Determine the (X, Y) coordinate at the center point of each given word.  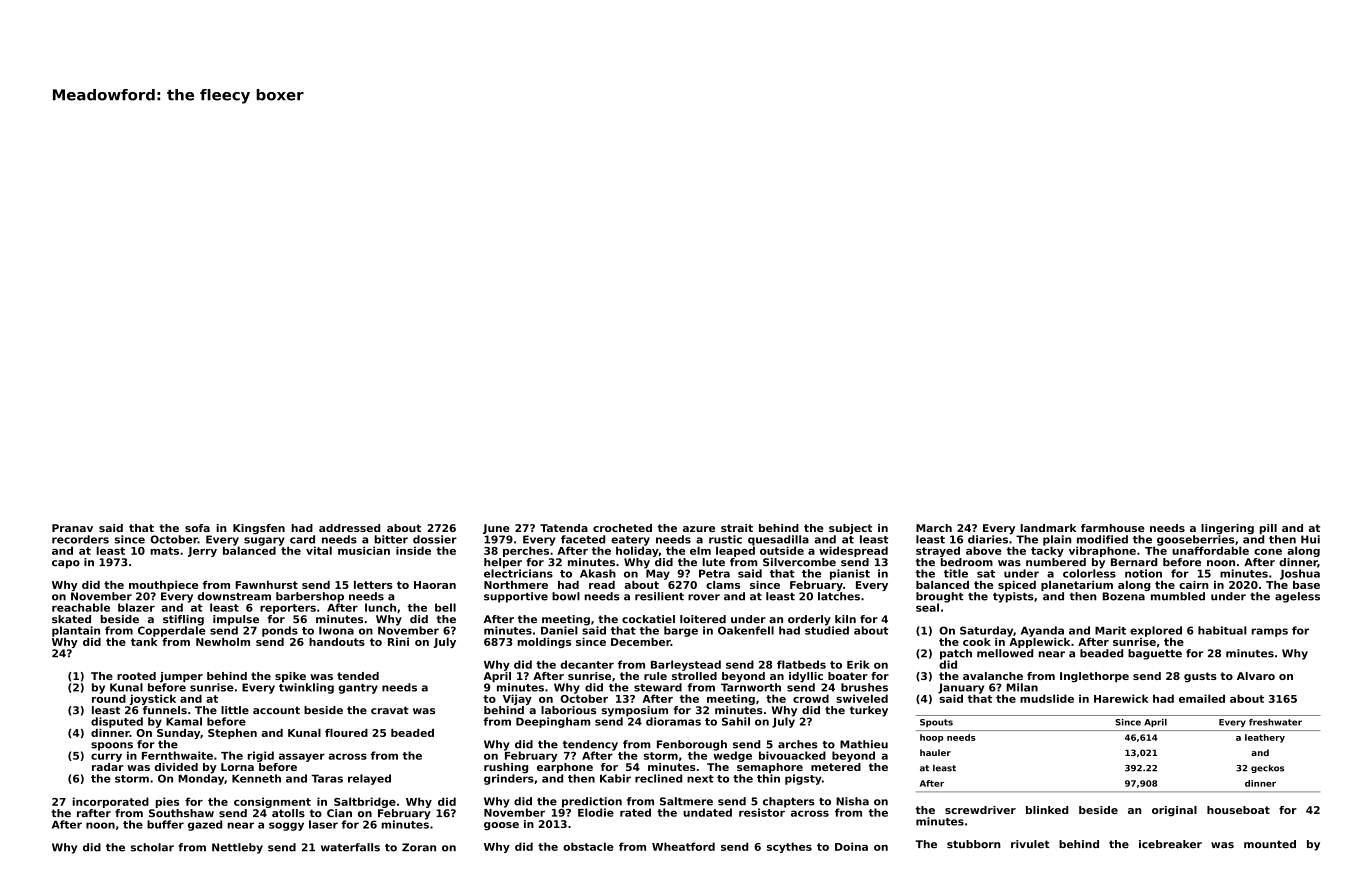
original (1174, 811)
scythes (789, 847)
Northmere (516, 585)
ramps (1270, 632)
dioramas (673, 721)
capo (66, 564)
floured (346, 733)
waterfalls (350, 847)
